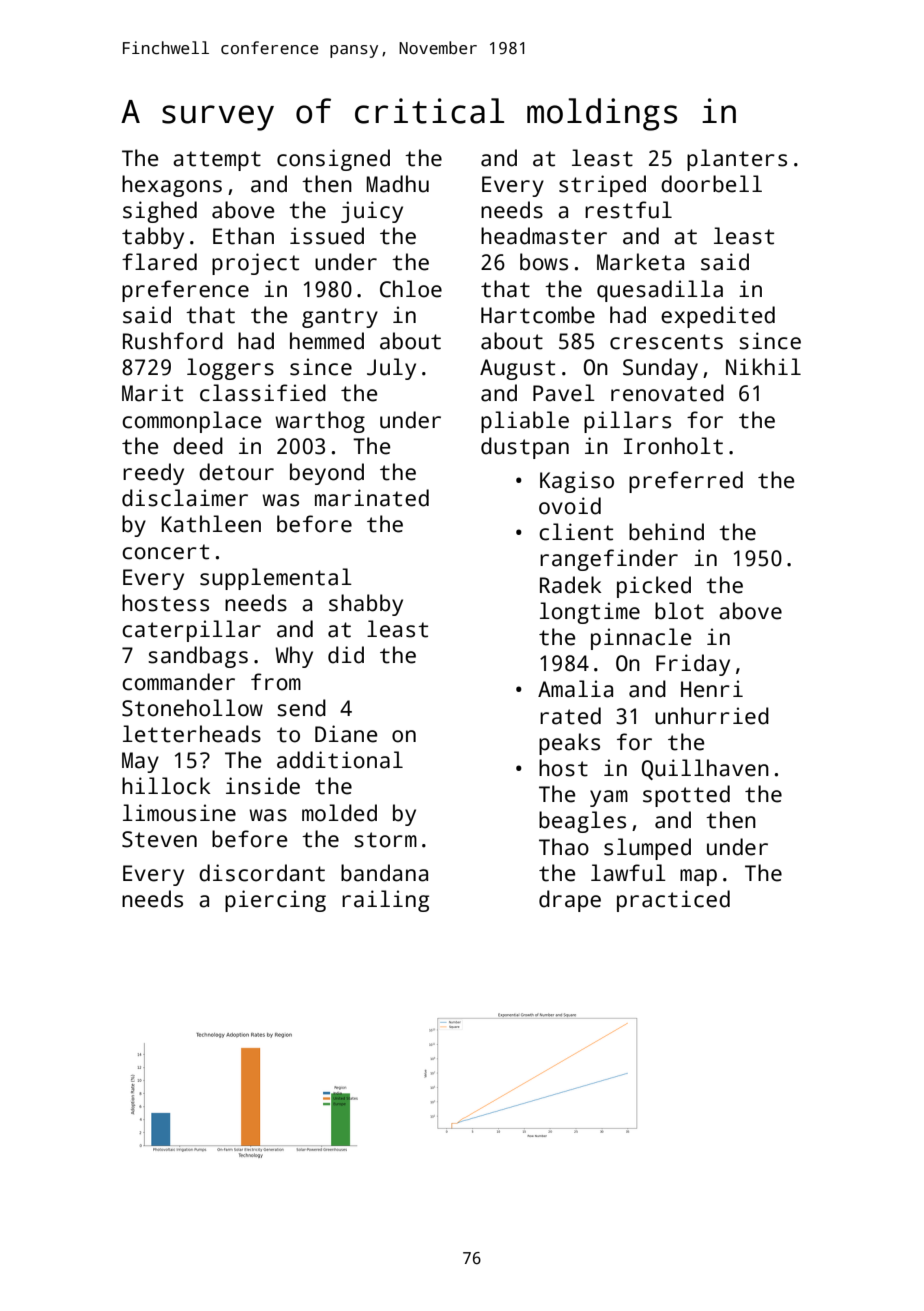 Image resolution: width=924 pixels, height=1311 pixels. What do you see at coordinates (372, 498) in the screenshot?
I see `marinated` at bounding box center [372, 498].
